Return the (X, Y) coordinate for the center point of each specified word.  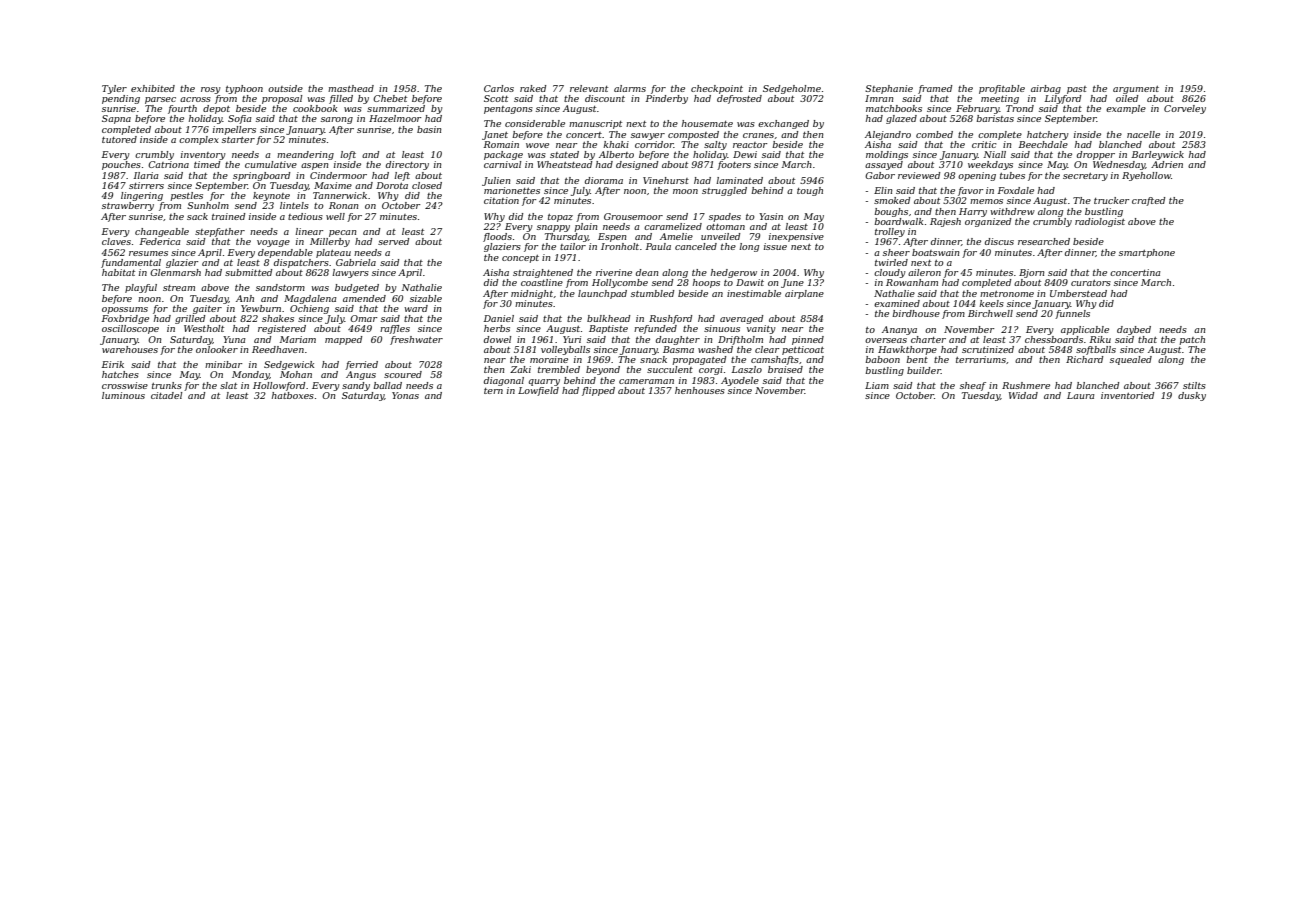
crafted (1148, 201)
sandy (356, 386)
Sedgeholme (792, 89)
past (1077, 90)
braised (785, 369)
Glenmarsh (175, 272)
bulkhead (608, 318)
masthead (351, 88)
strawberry (128, 206)
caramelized (673, 226)
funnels (1072, 314)
